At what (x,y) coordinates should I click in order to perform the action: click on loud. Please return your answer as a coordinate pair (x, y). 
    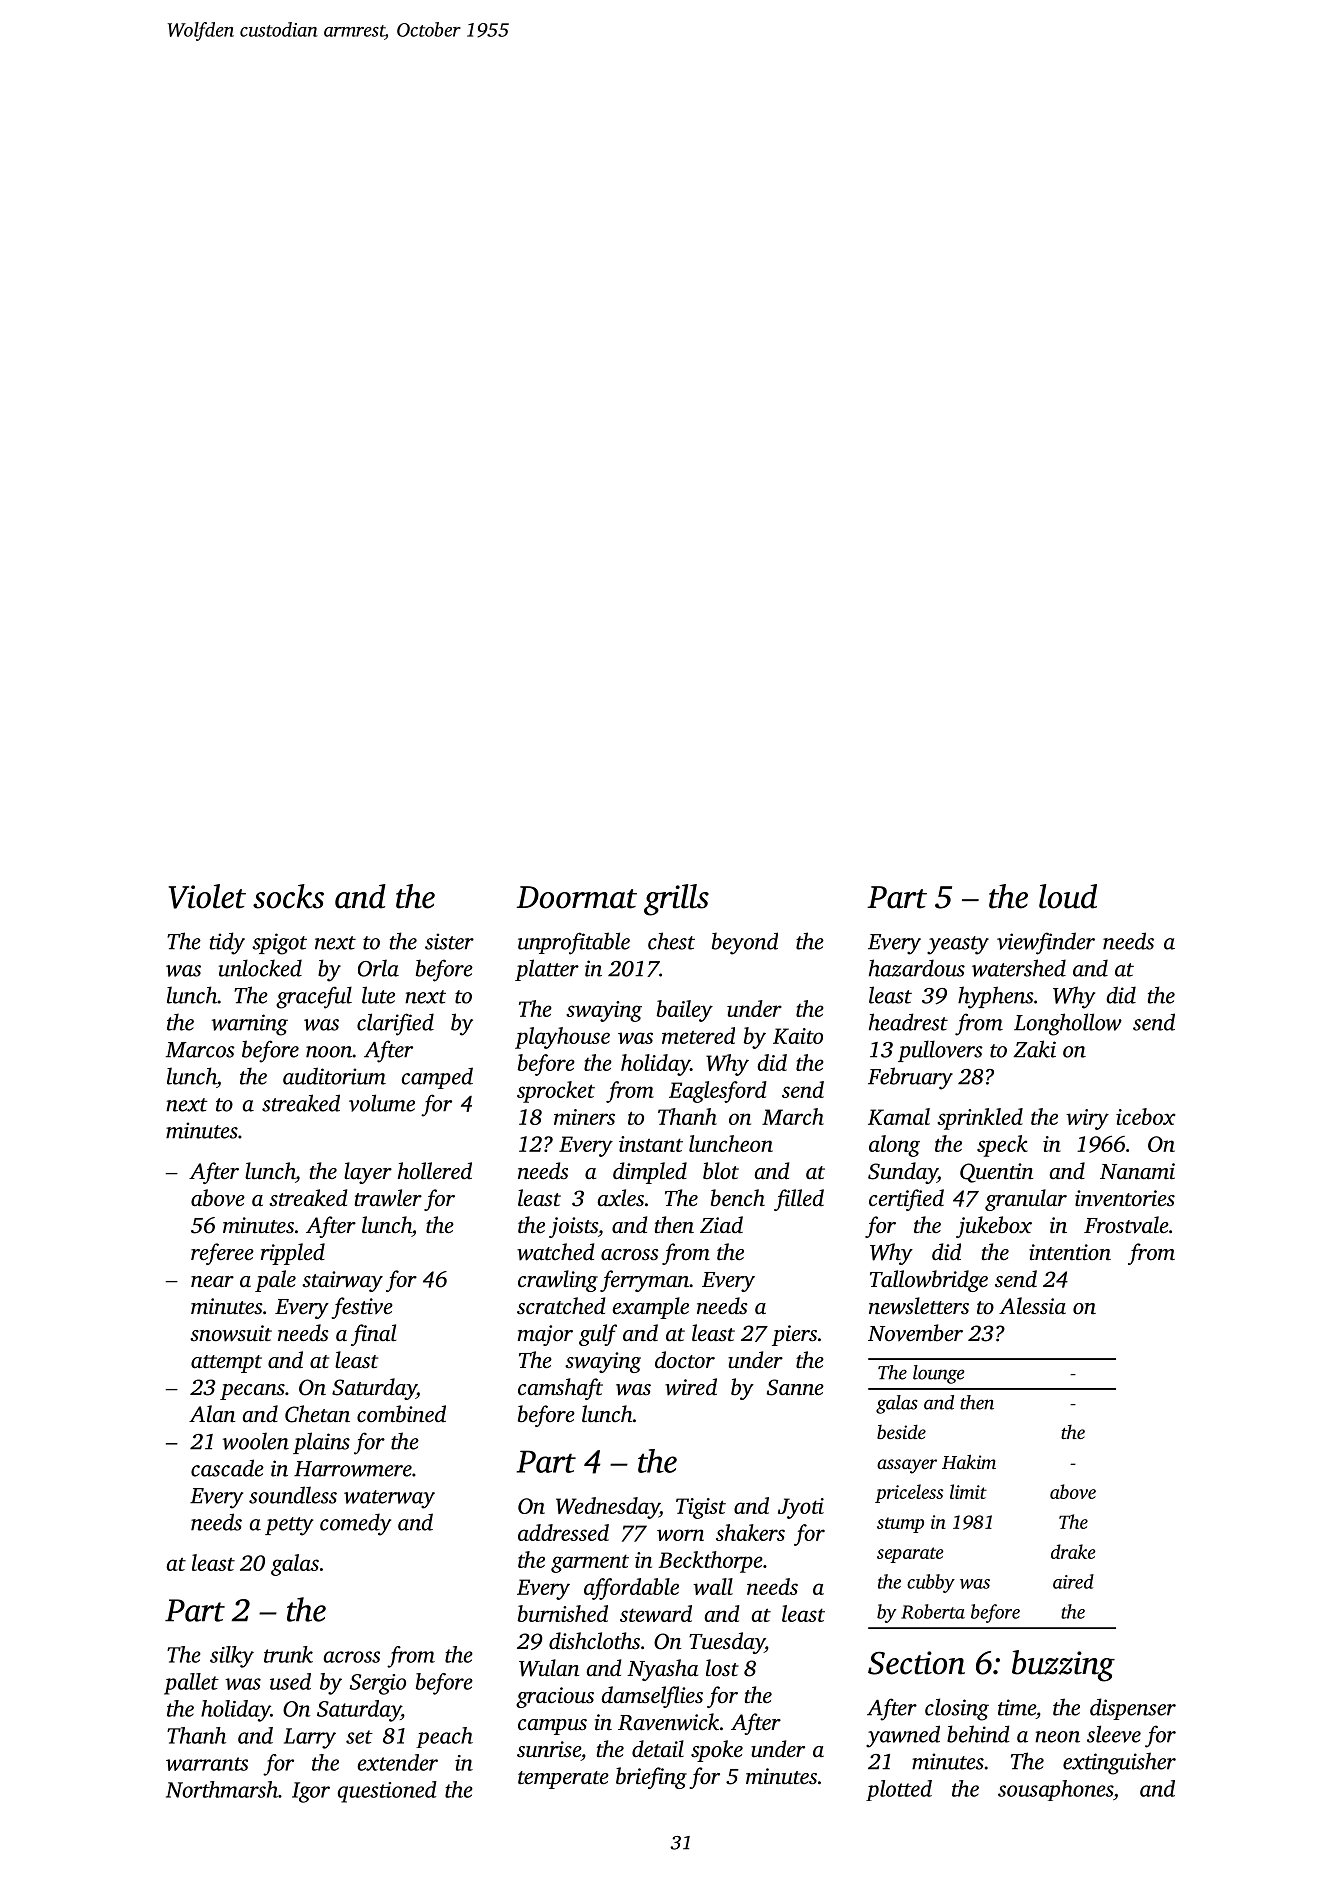
    Looking at the image, I should click on (1068, 896).
